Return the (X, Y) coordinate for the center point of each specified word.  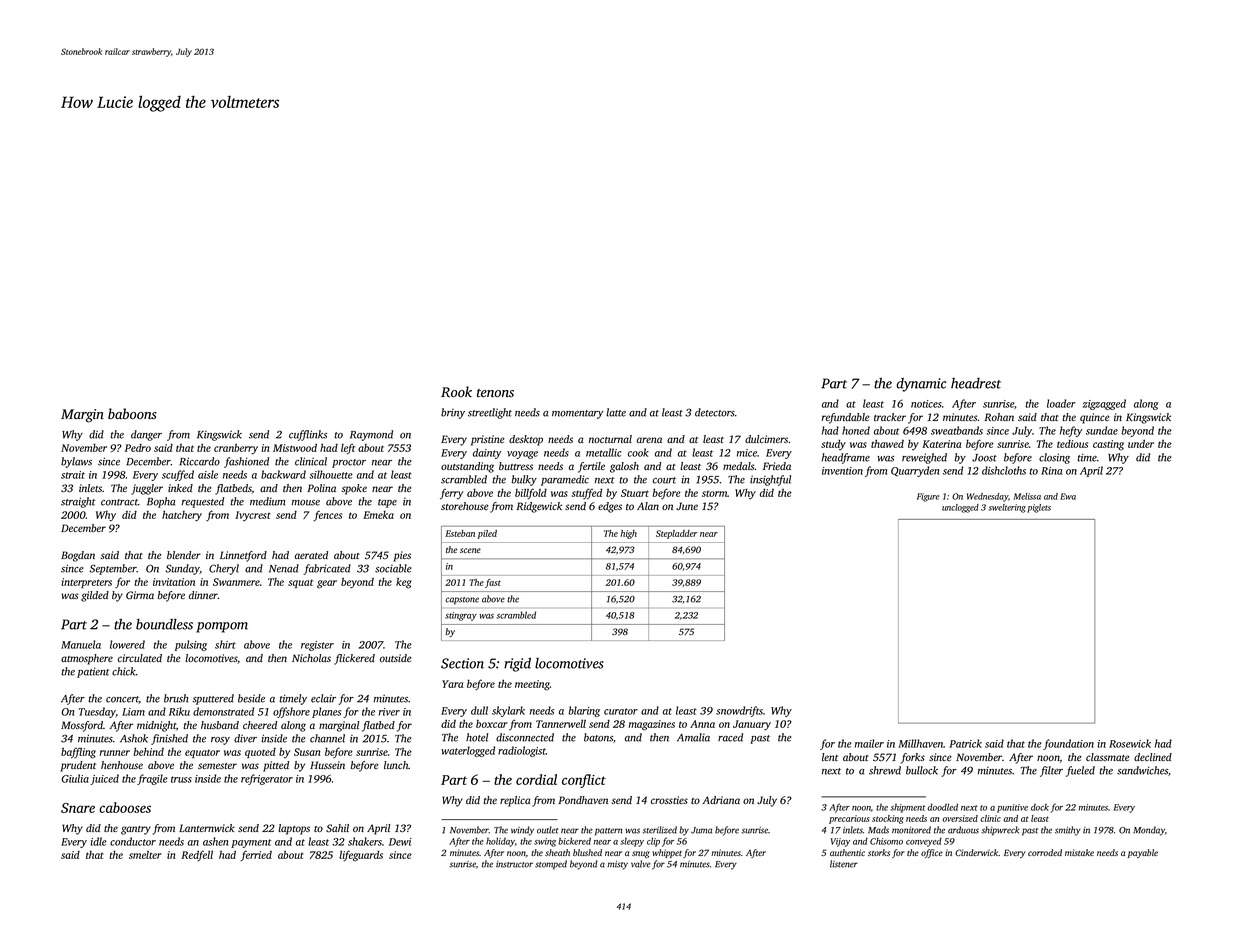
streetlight (490, 413)
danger (146, 435)
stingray (461, 616)
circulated (140, 658)
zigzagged (1104, 404)
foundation (1068, 744)
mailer (869, 743)
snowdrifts (739, 711)
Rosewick (1130, 743)
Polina (321, 488)
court (664, 480)
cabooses (125, 807)
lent (830, 757)
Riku (179, 711)
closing (1054, 458)
